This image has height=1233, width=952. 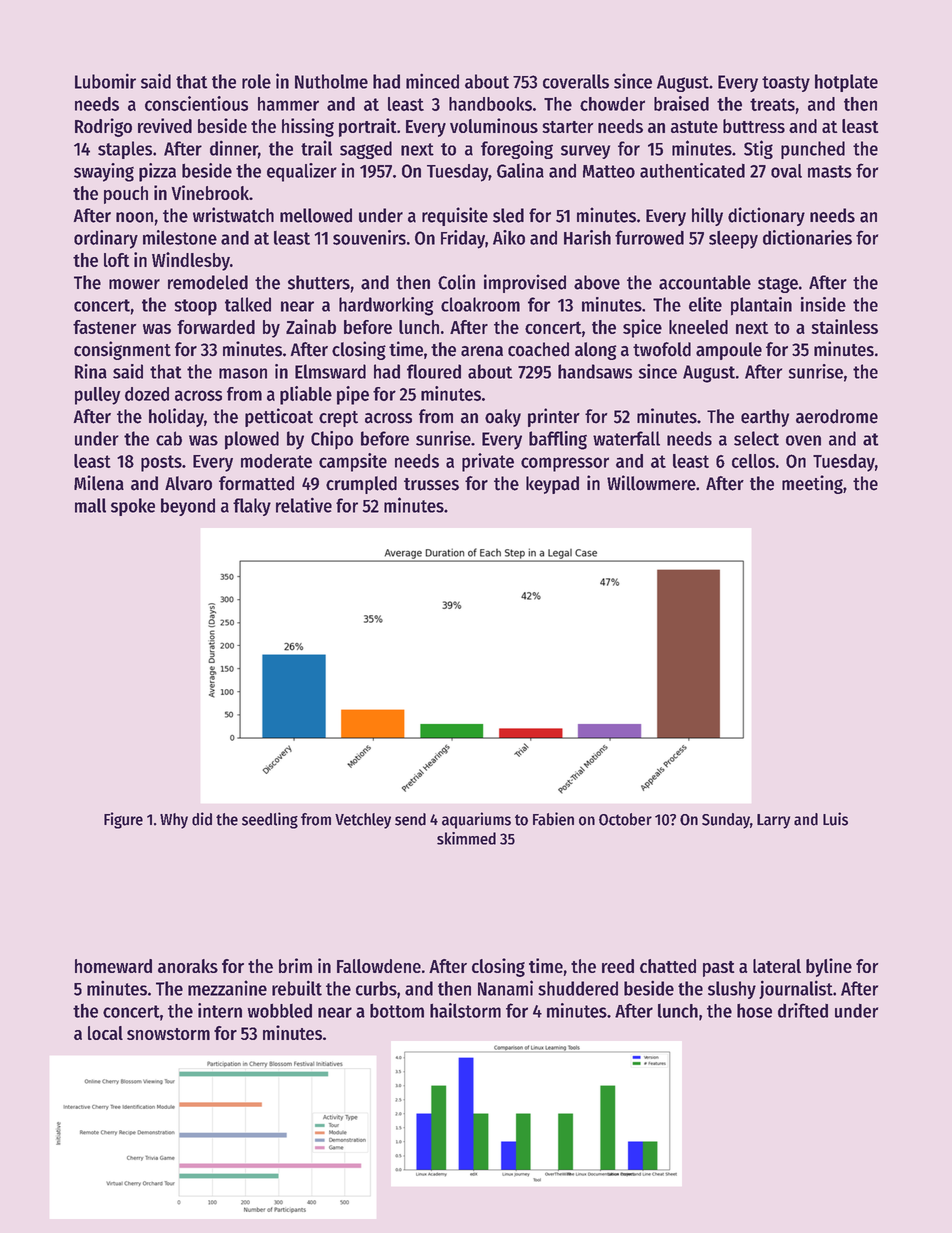 I want to click on aquariums, so click(x=476, y=820).
